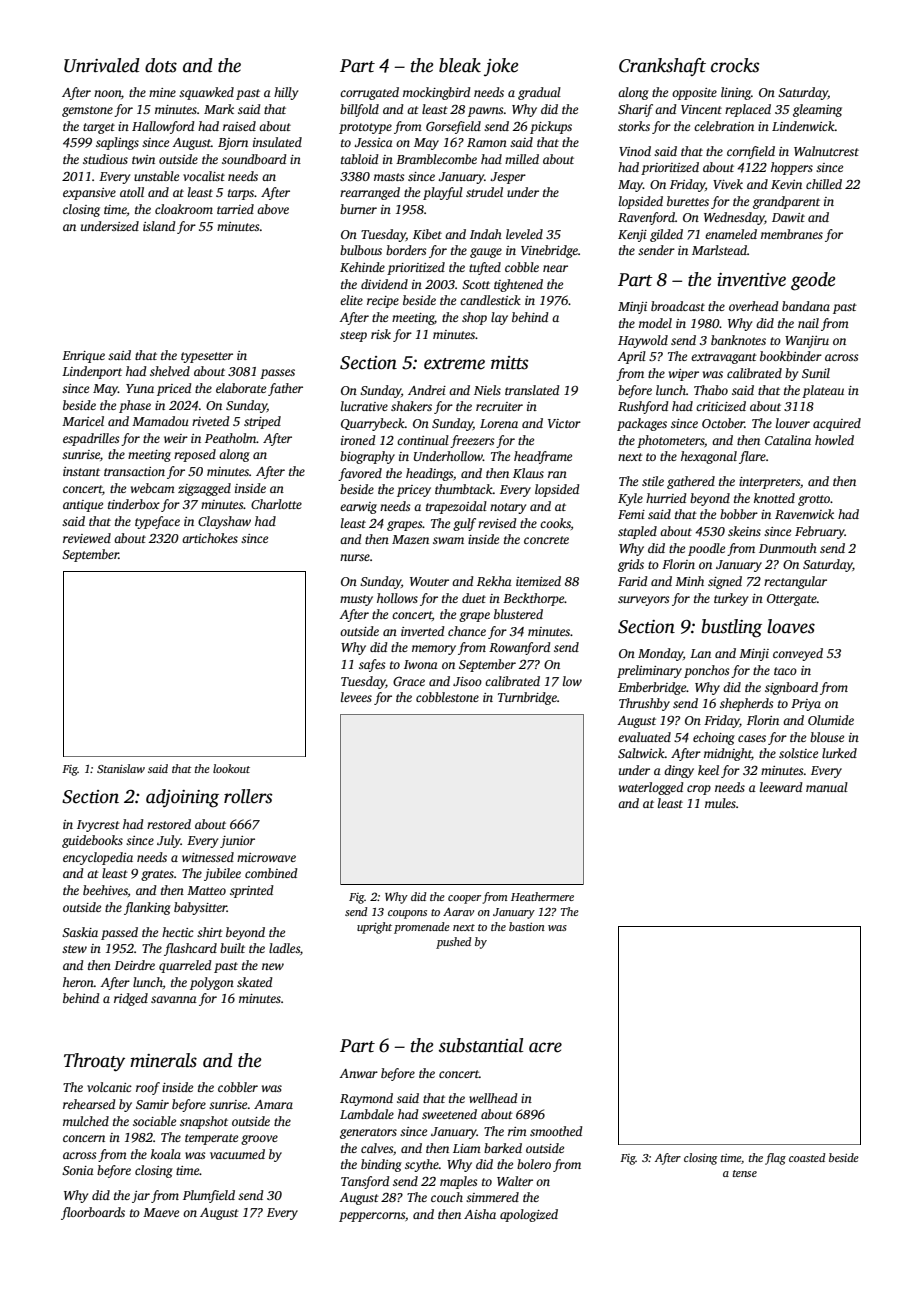  Describe the element at coordinates (86, 1121) in the image. I see `mulched` at that location.
